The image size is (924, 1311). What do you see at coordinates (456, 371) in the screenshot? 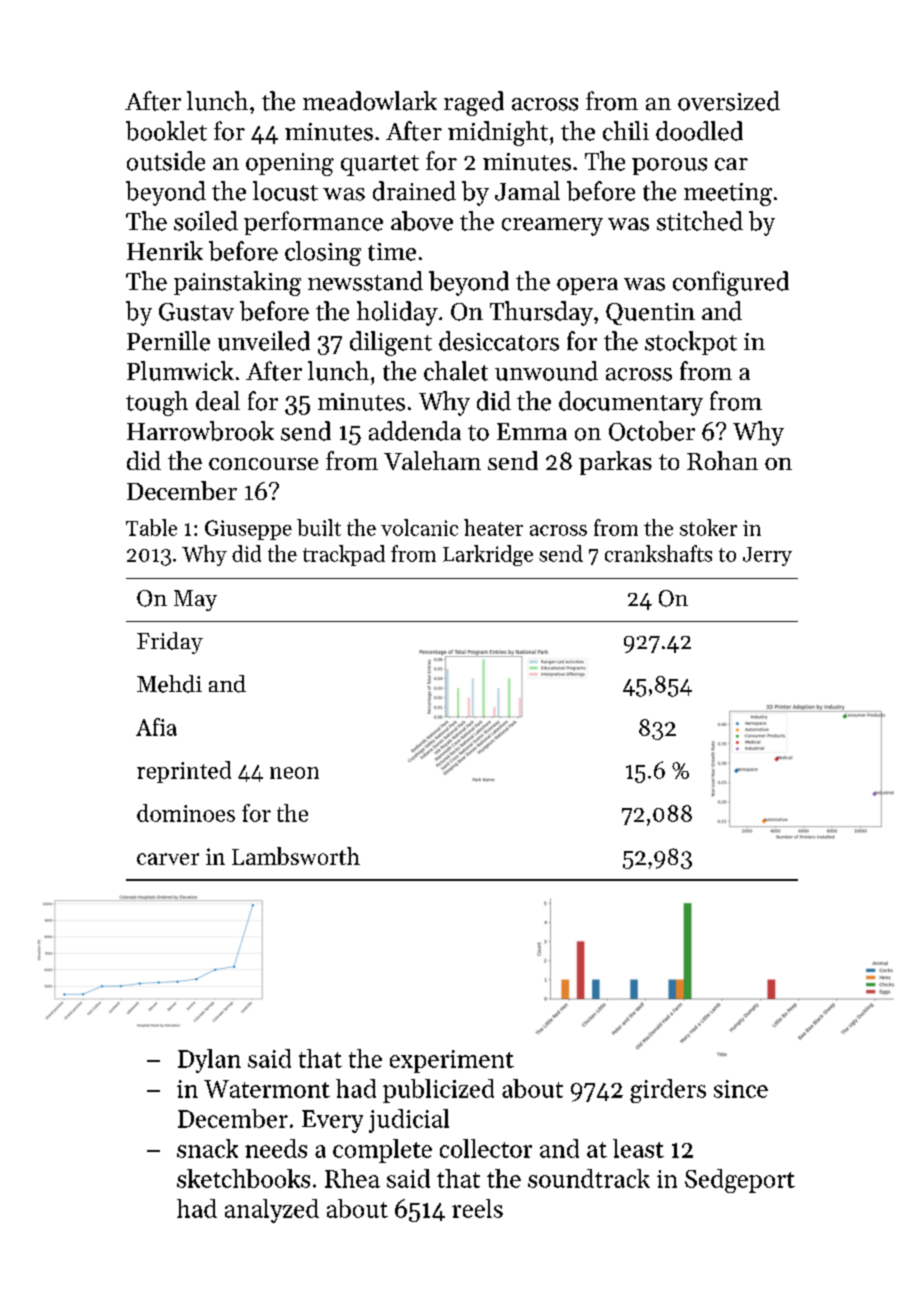
I see `chalet` at bounding box center [456, 371].
